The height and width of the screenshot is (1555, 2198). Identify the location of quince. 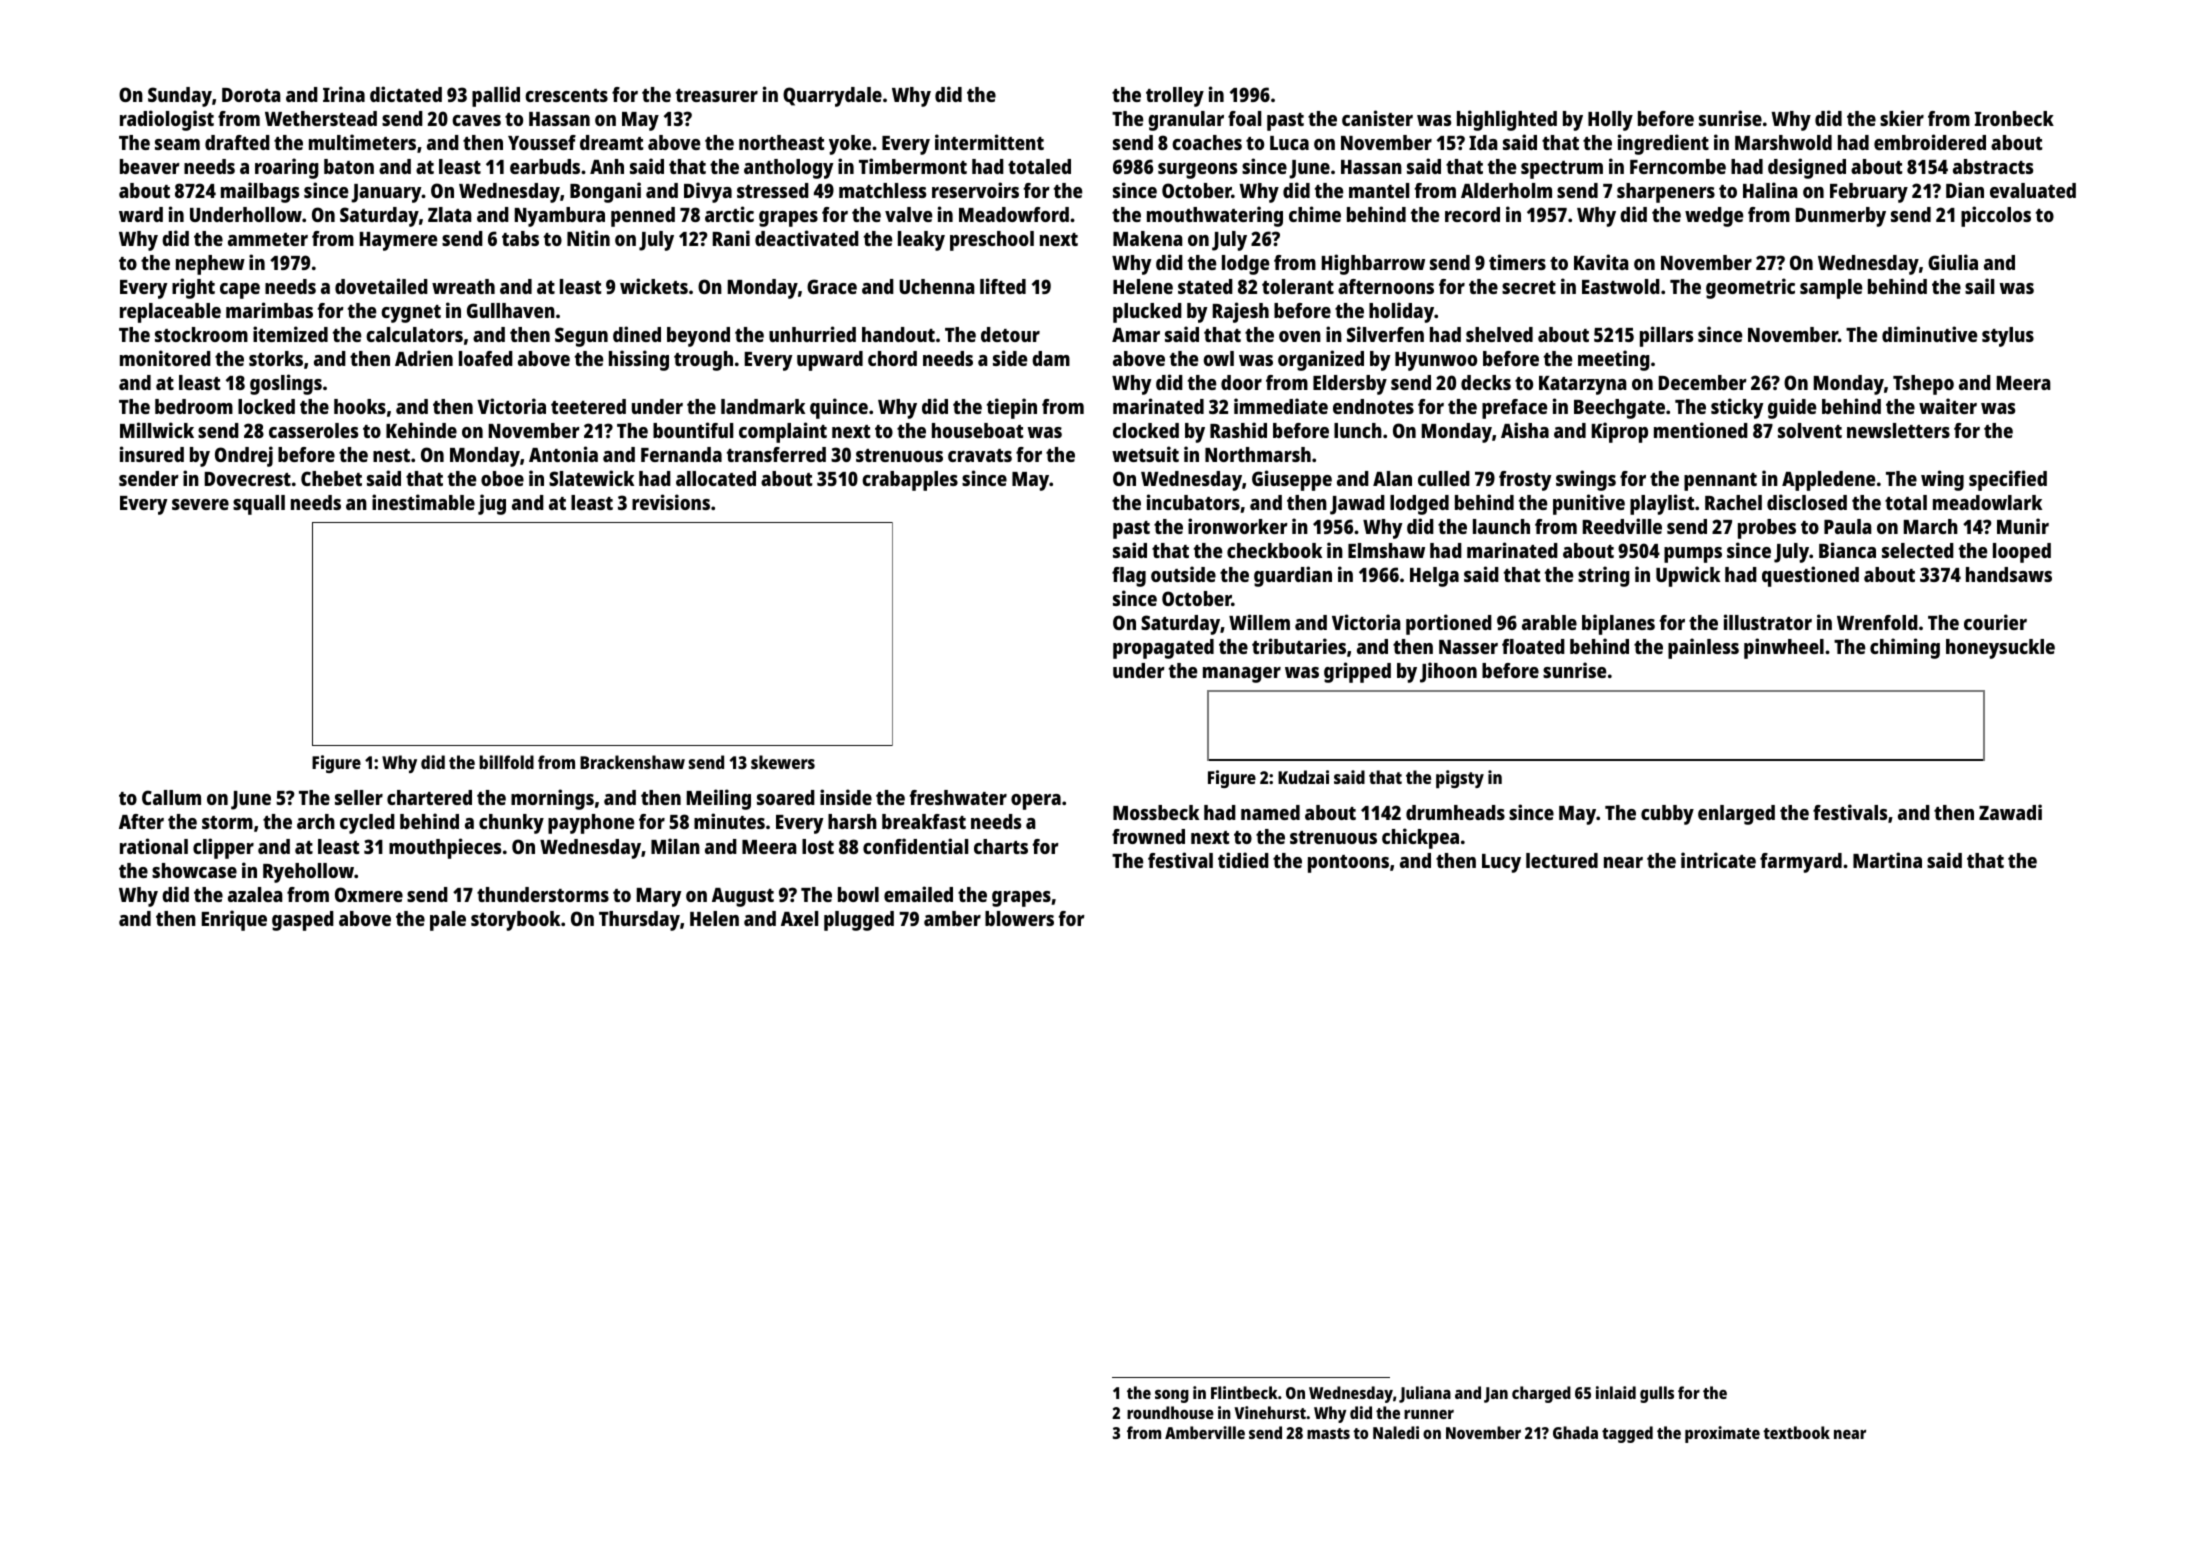
(839, 408).
